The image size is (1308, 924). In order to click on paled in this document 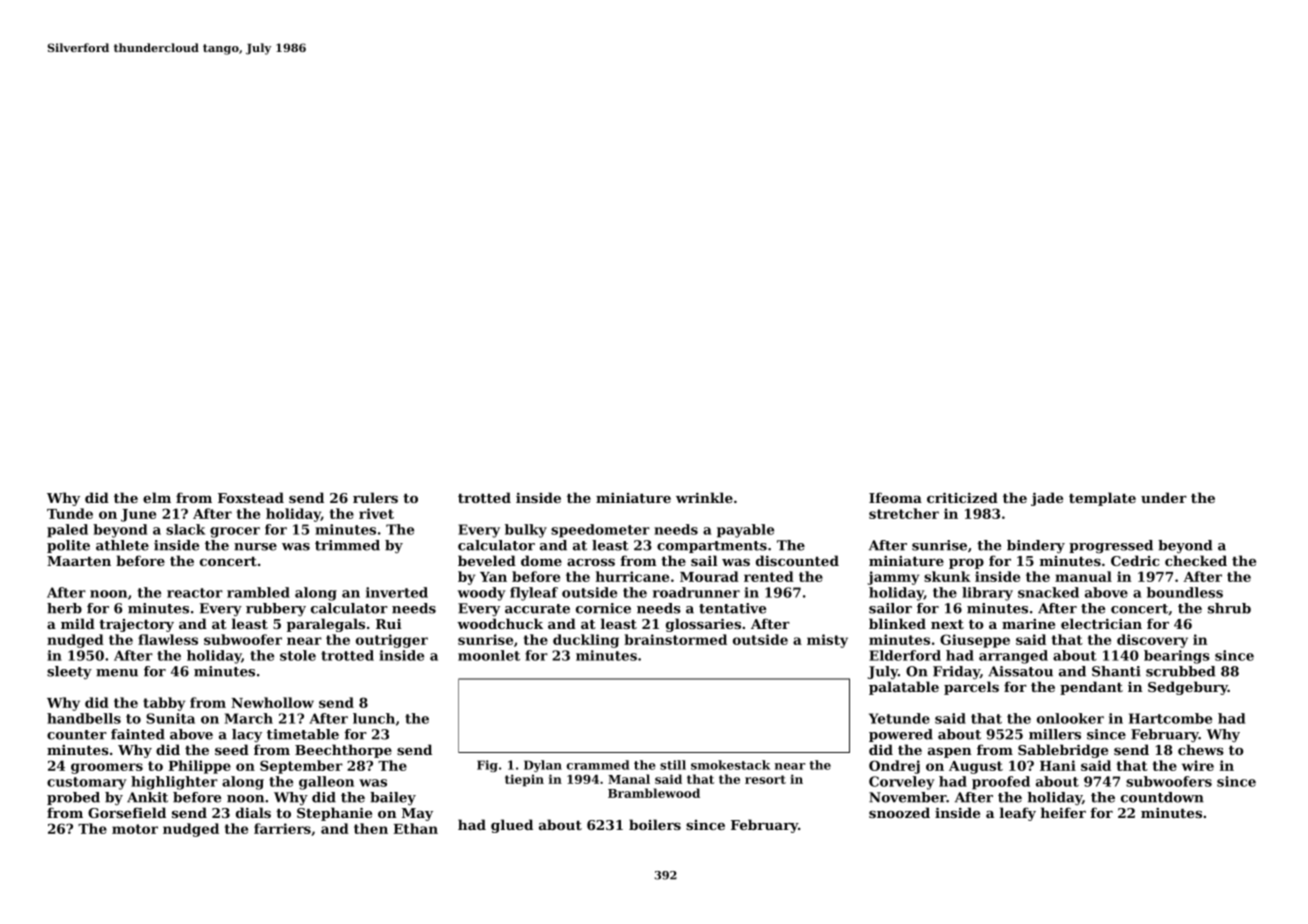, I will do `click(67, 531)`.
